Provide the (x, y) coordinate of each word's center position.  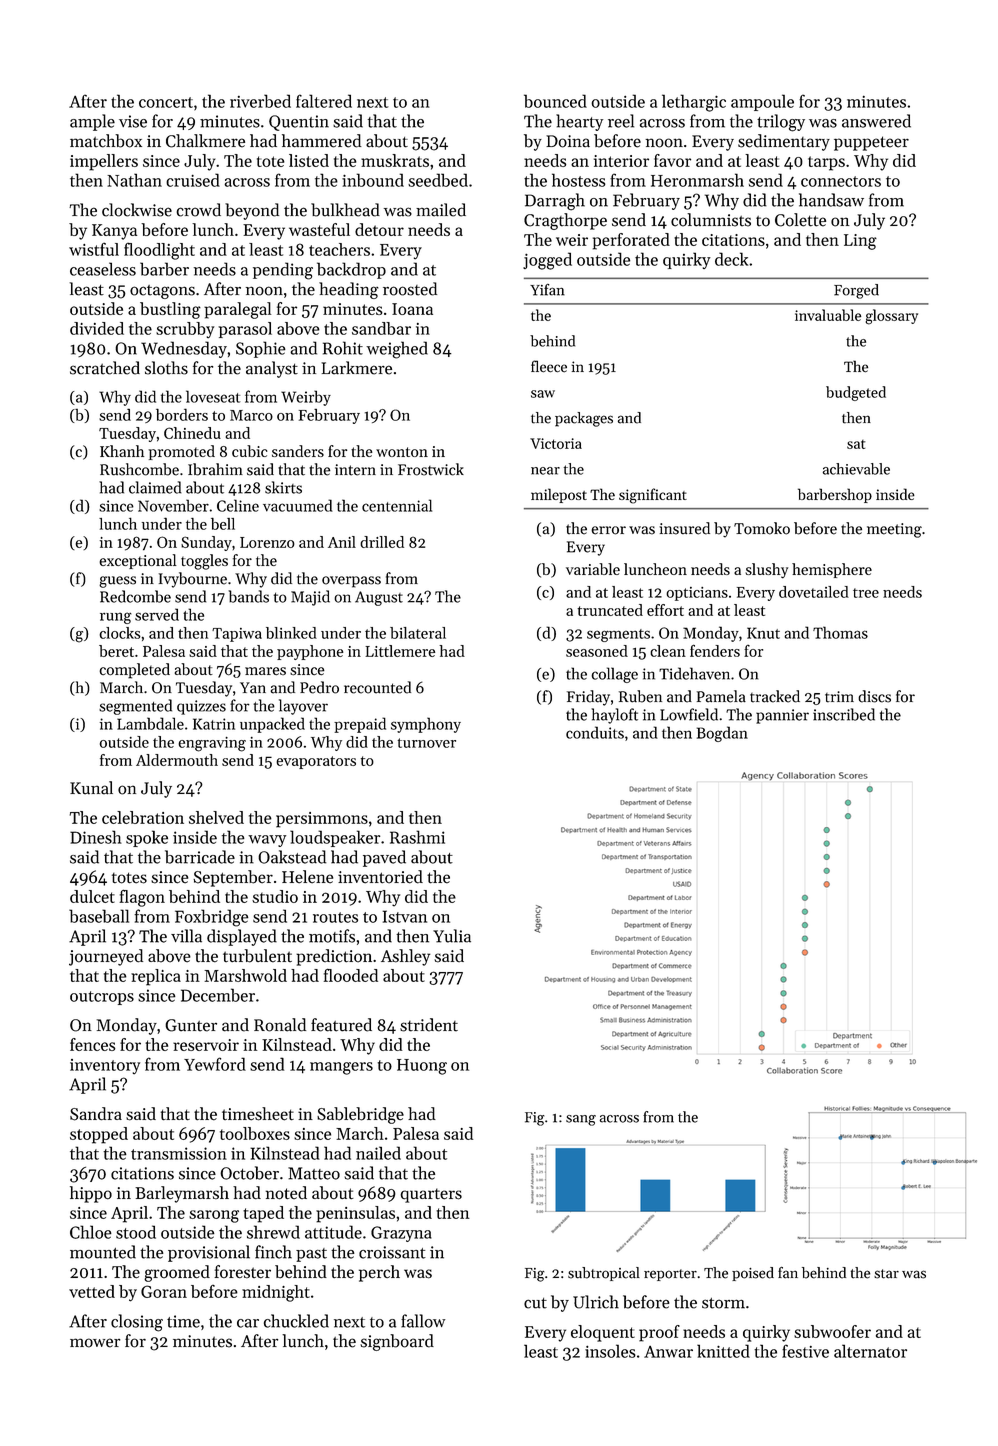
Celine (238, 505)
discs (874, 696)
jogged (547, 261)
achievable (856, 469)
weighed (397, 350)
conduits (595, 732)
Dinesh (96, 837)
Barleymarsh (182, 1194)
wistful (94, 249)
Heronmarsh (697, 180)
